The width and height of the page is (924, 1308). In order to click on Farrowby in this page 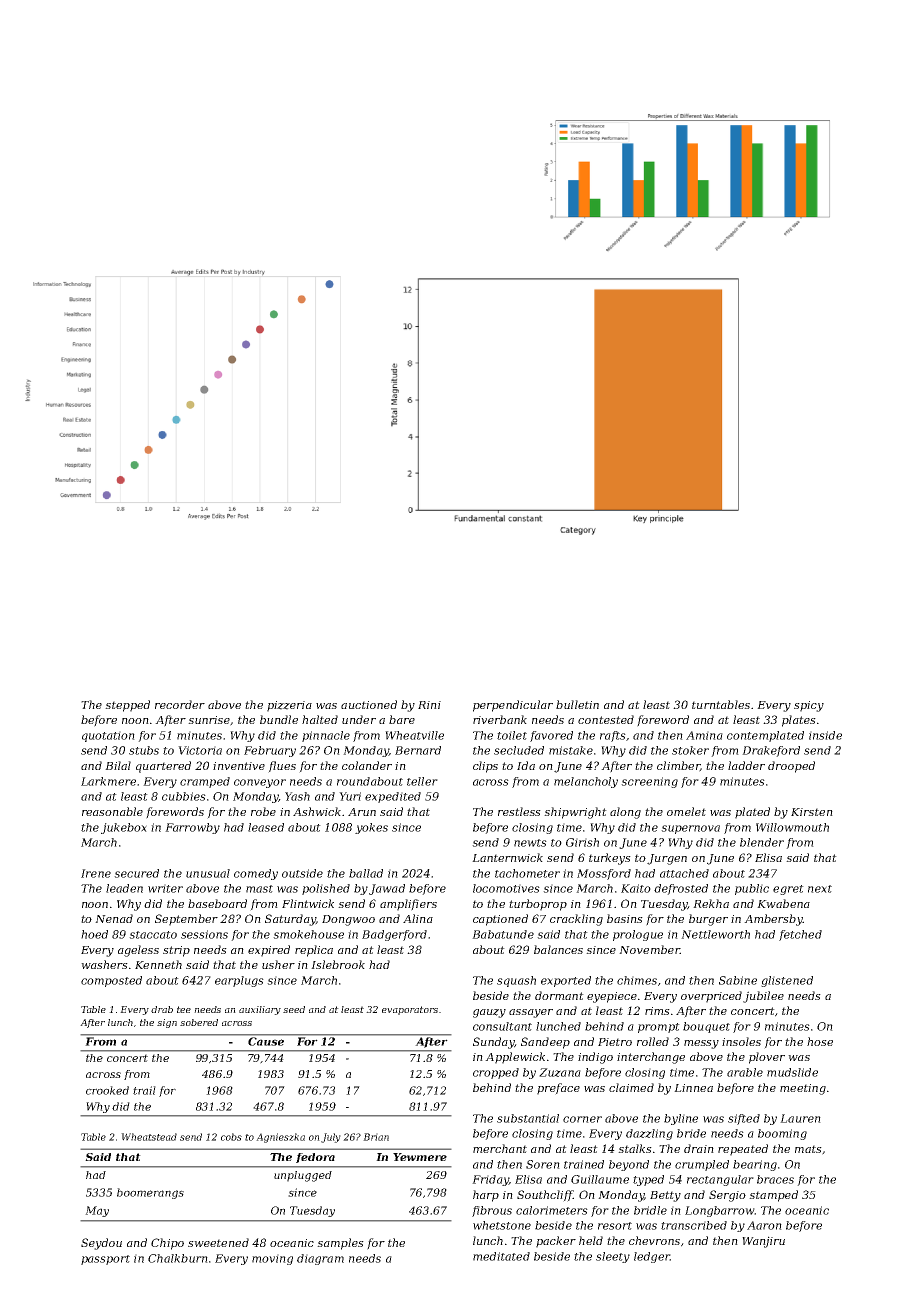, I will do `click(192, 828)`.
